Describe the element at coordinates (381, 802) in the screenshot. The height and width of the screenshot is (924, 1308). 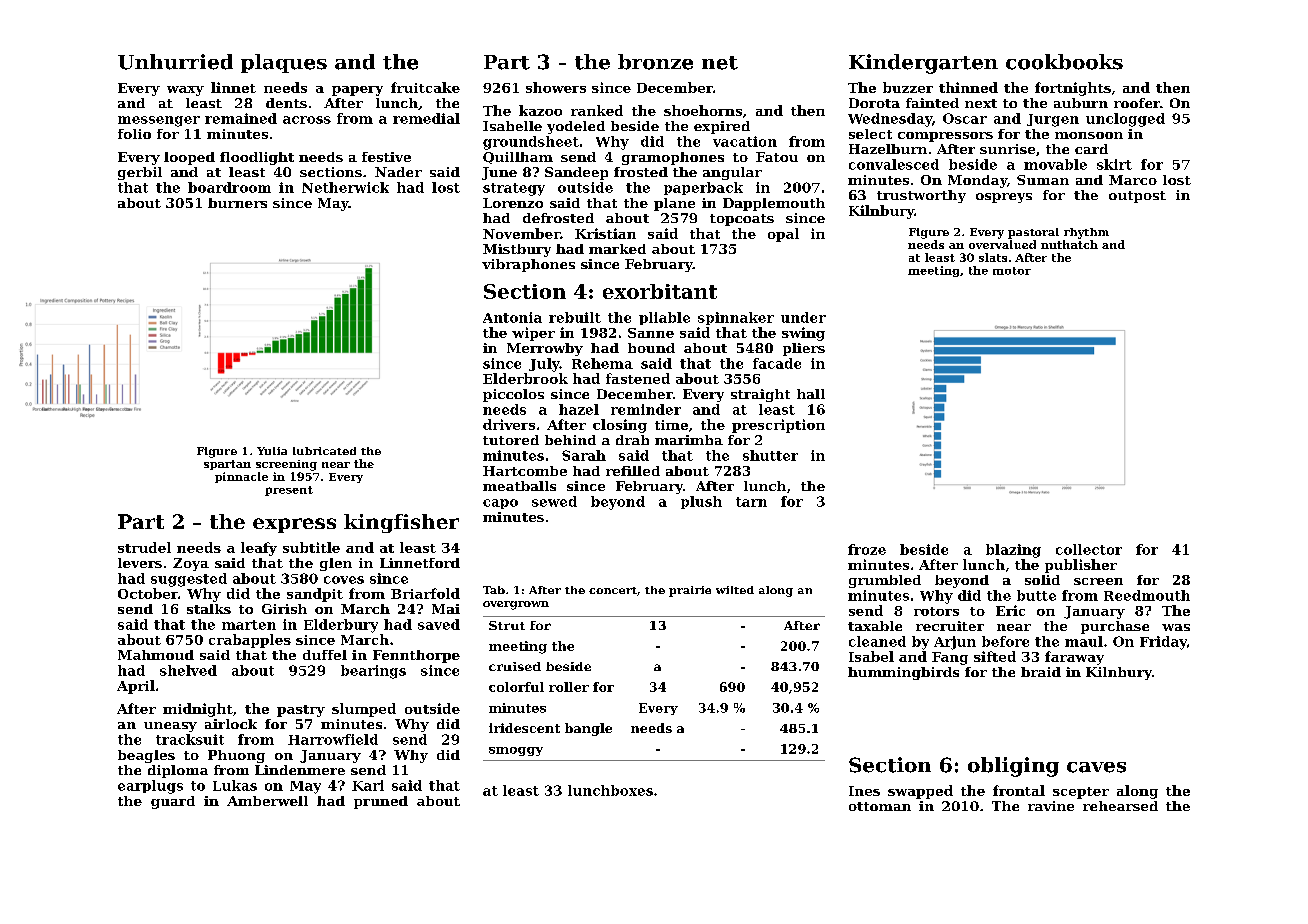
I see `pruned` at that location.
